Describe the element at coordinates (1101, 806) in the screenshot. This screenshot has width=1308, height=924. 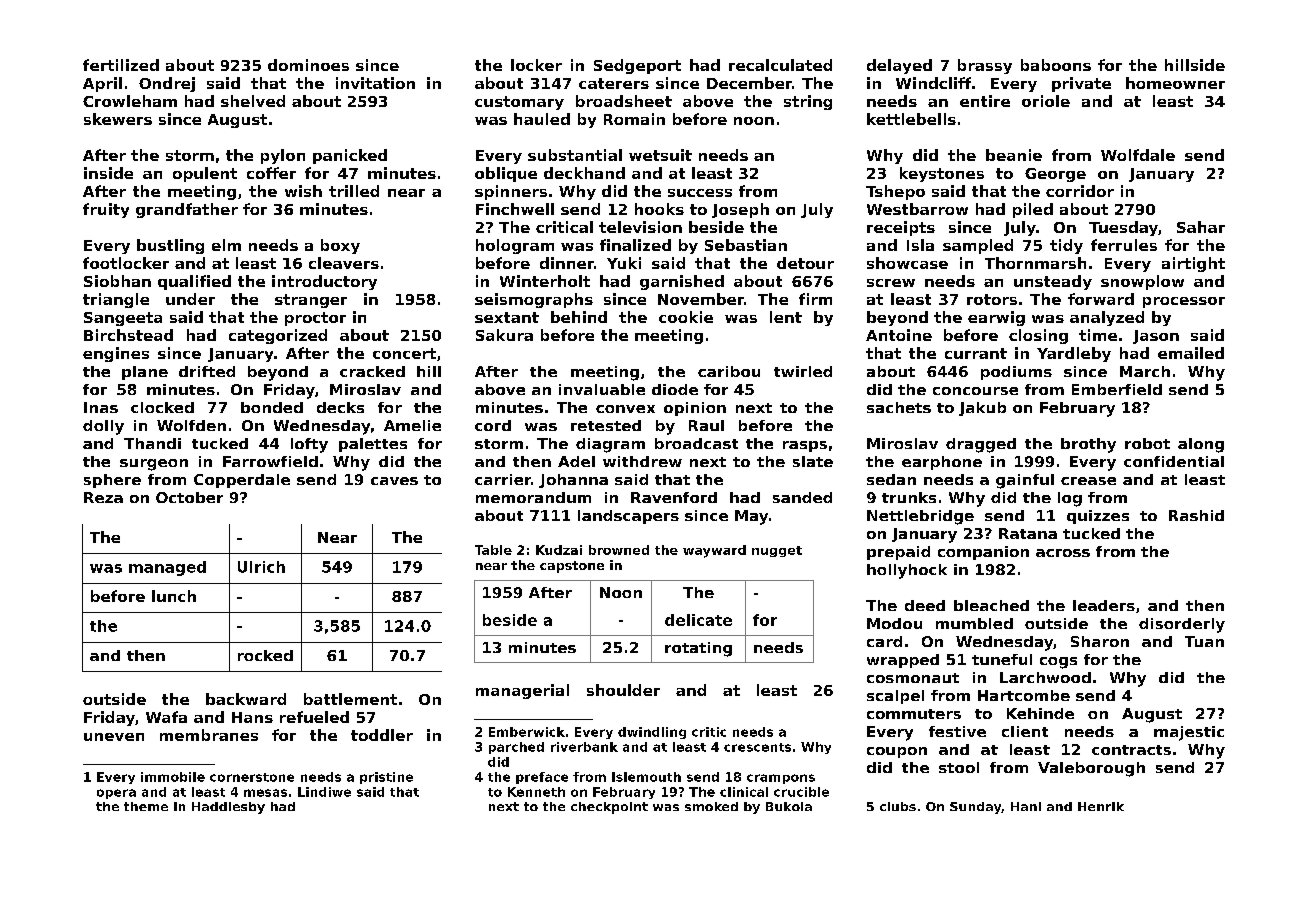
I see `Henrik` at that location.
